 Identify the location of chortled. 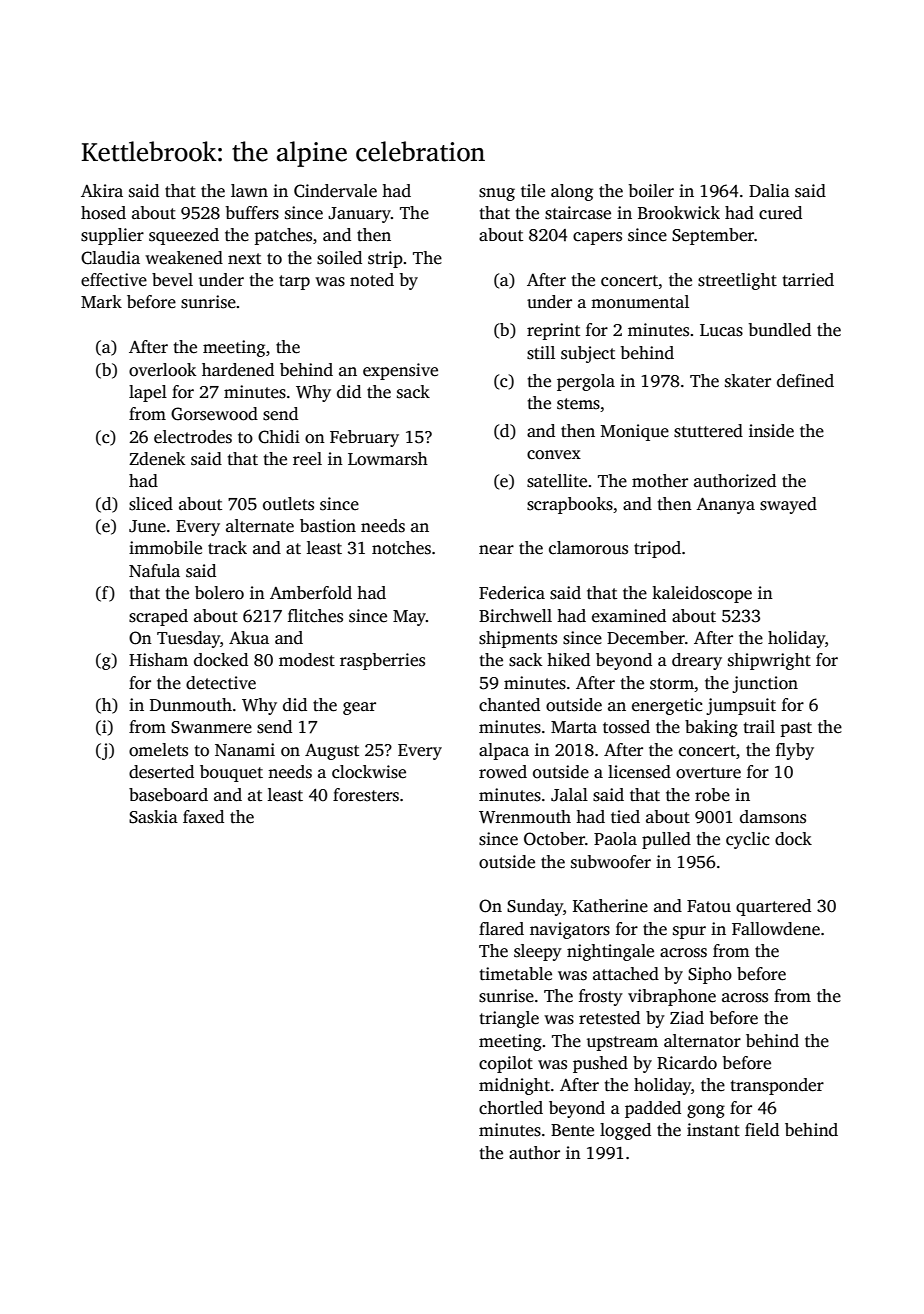
(511, 1108).
